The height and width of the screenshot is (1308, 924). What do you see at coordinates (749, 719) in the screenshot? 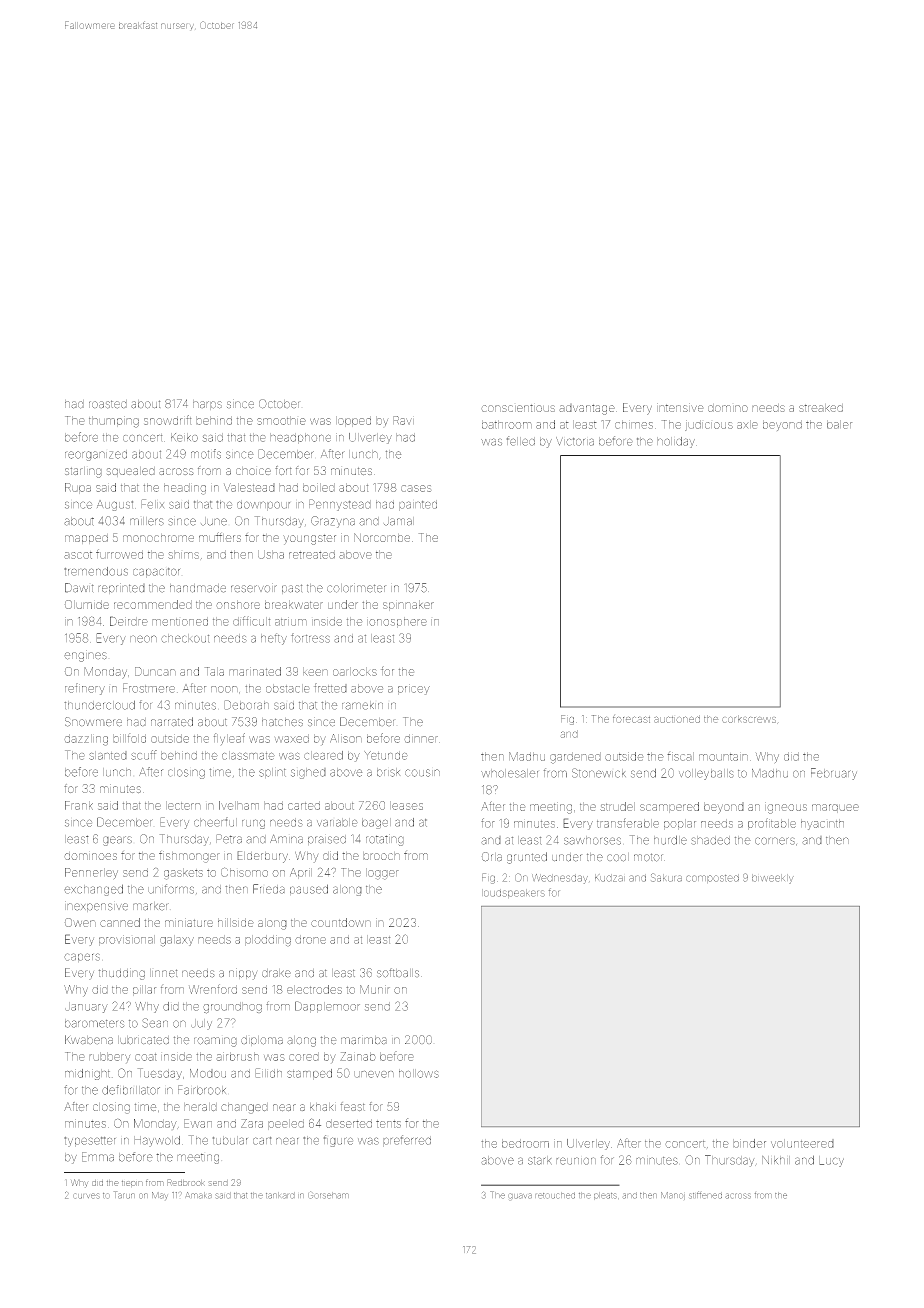
I see `corkscrews` at bounding box center [749, 719].
